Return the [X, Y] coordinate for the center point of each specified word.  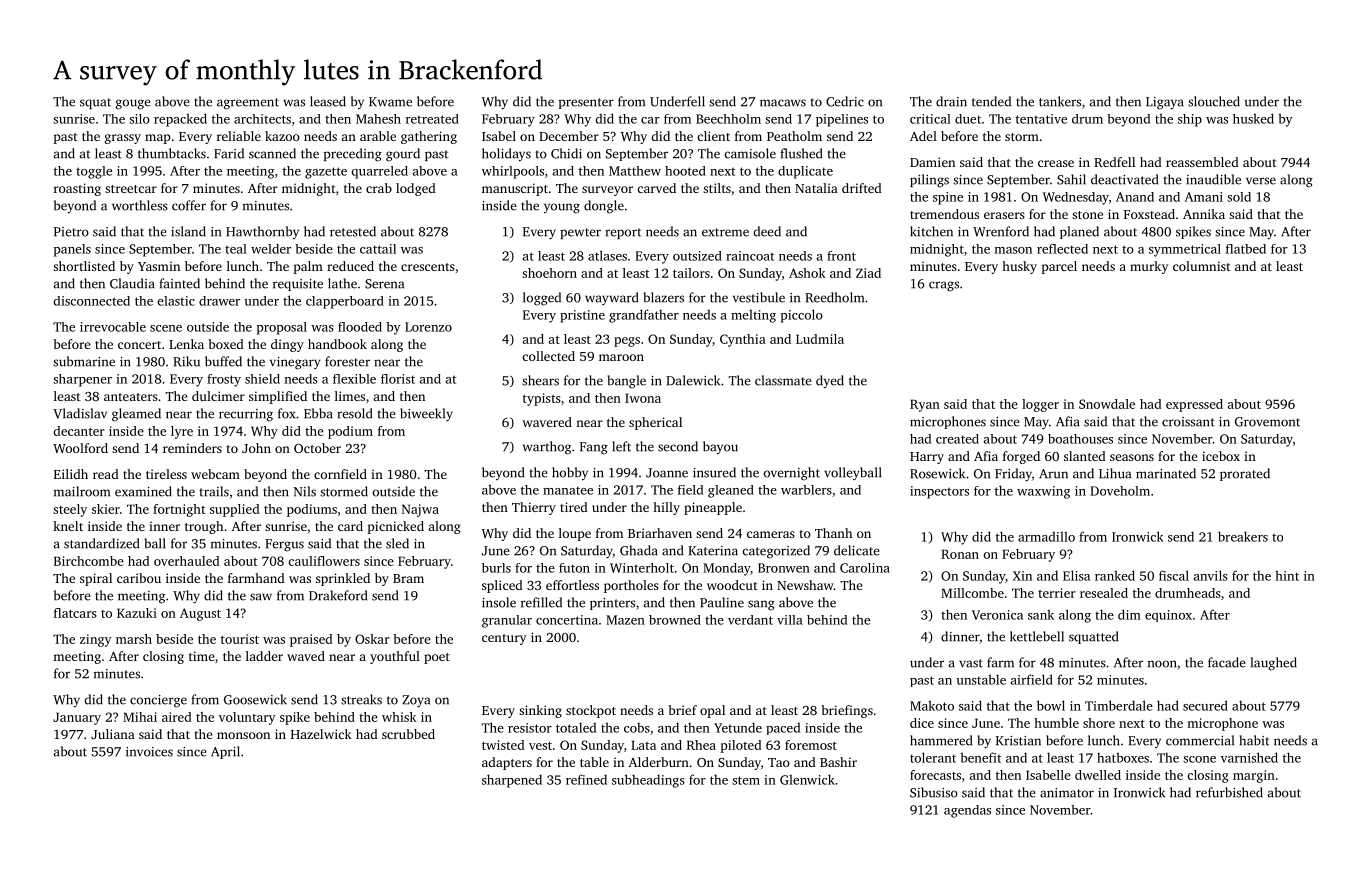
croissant [1188, 422]
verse [1261, 181]
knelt [68, 526]
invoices [149, 752]
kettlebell [1037, 636]
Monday [726, 569]
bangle [626, 382]
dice [922, 723]
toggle [94, 172]
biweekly [426, 415]
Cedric [845, 101]
